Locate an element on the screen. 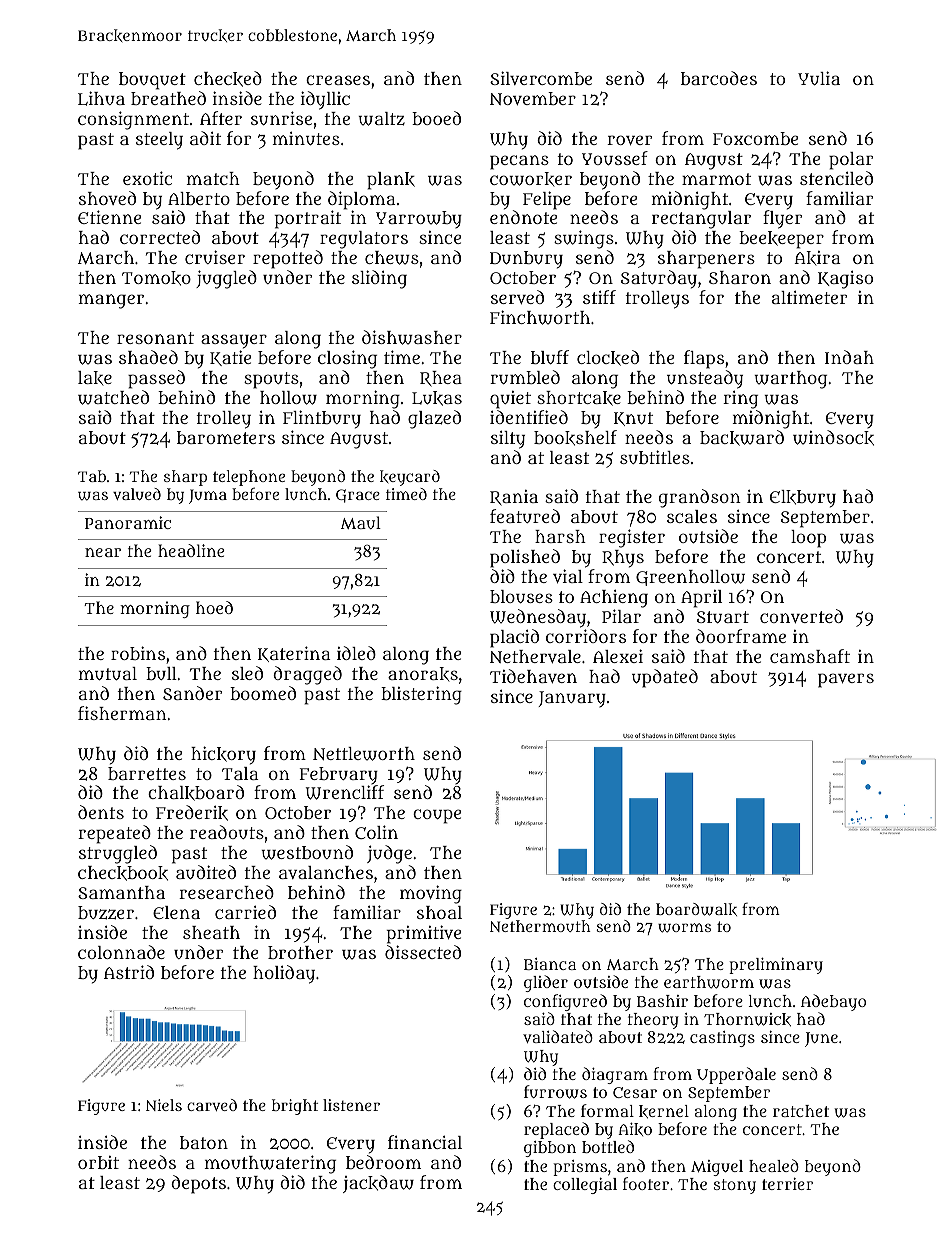 Image resolution: width=952 pixels, height=1233 pixels. Nethervale is located at coordinates (535, 656).
